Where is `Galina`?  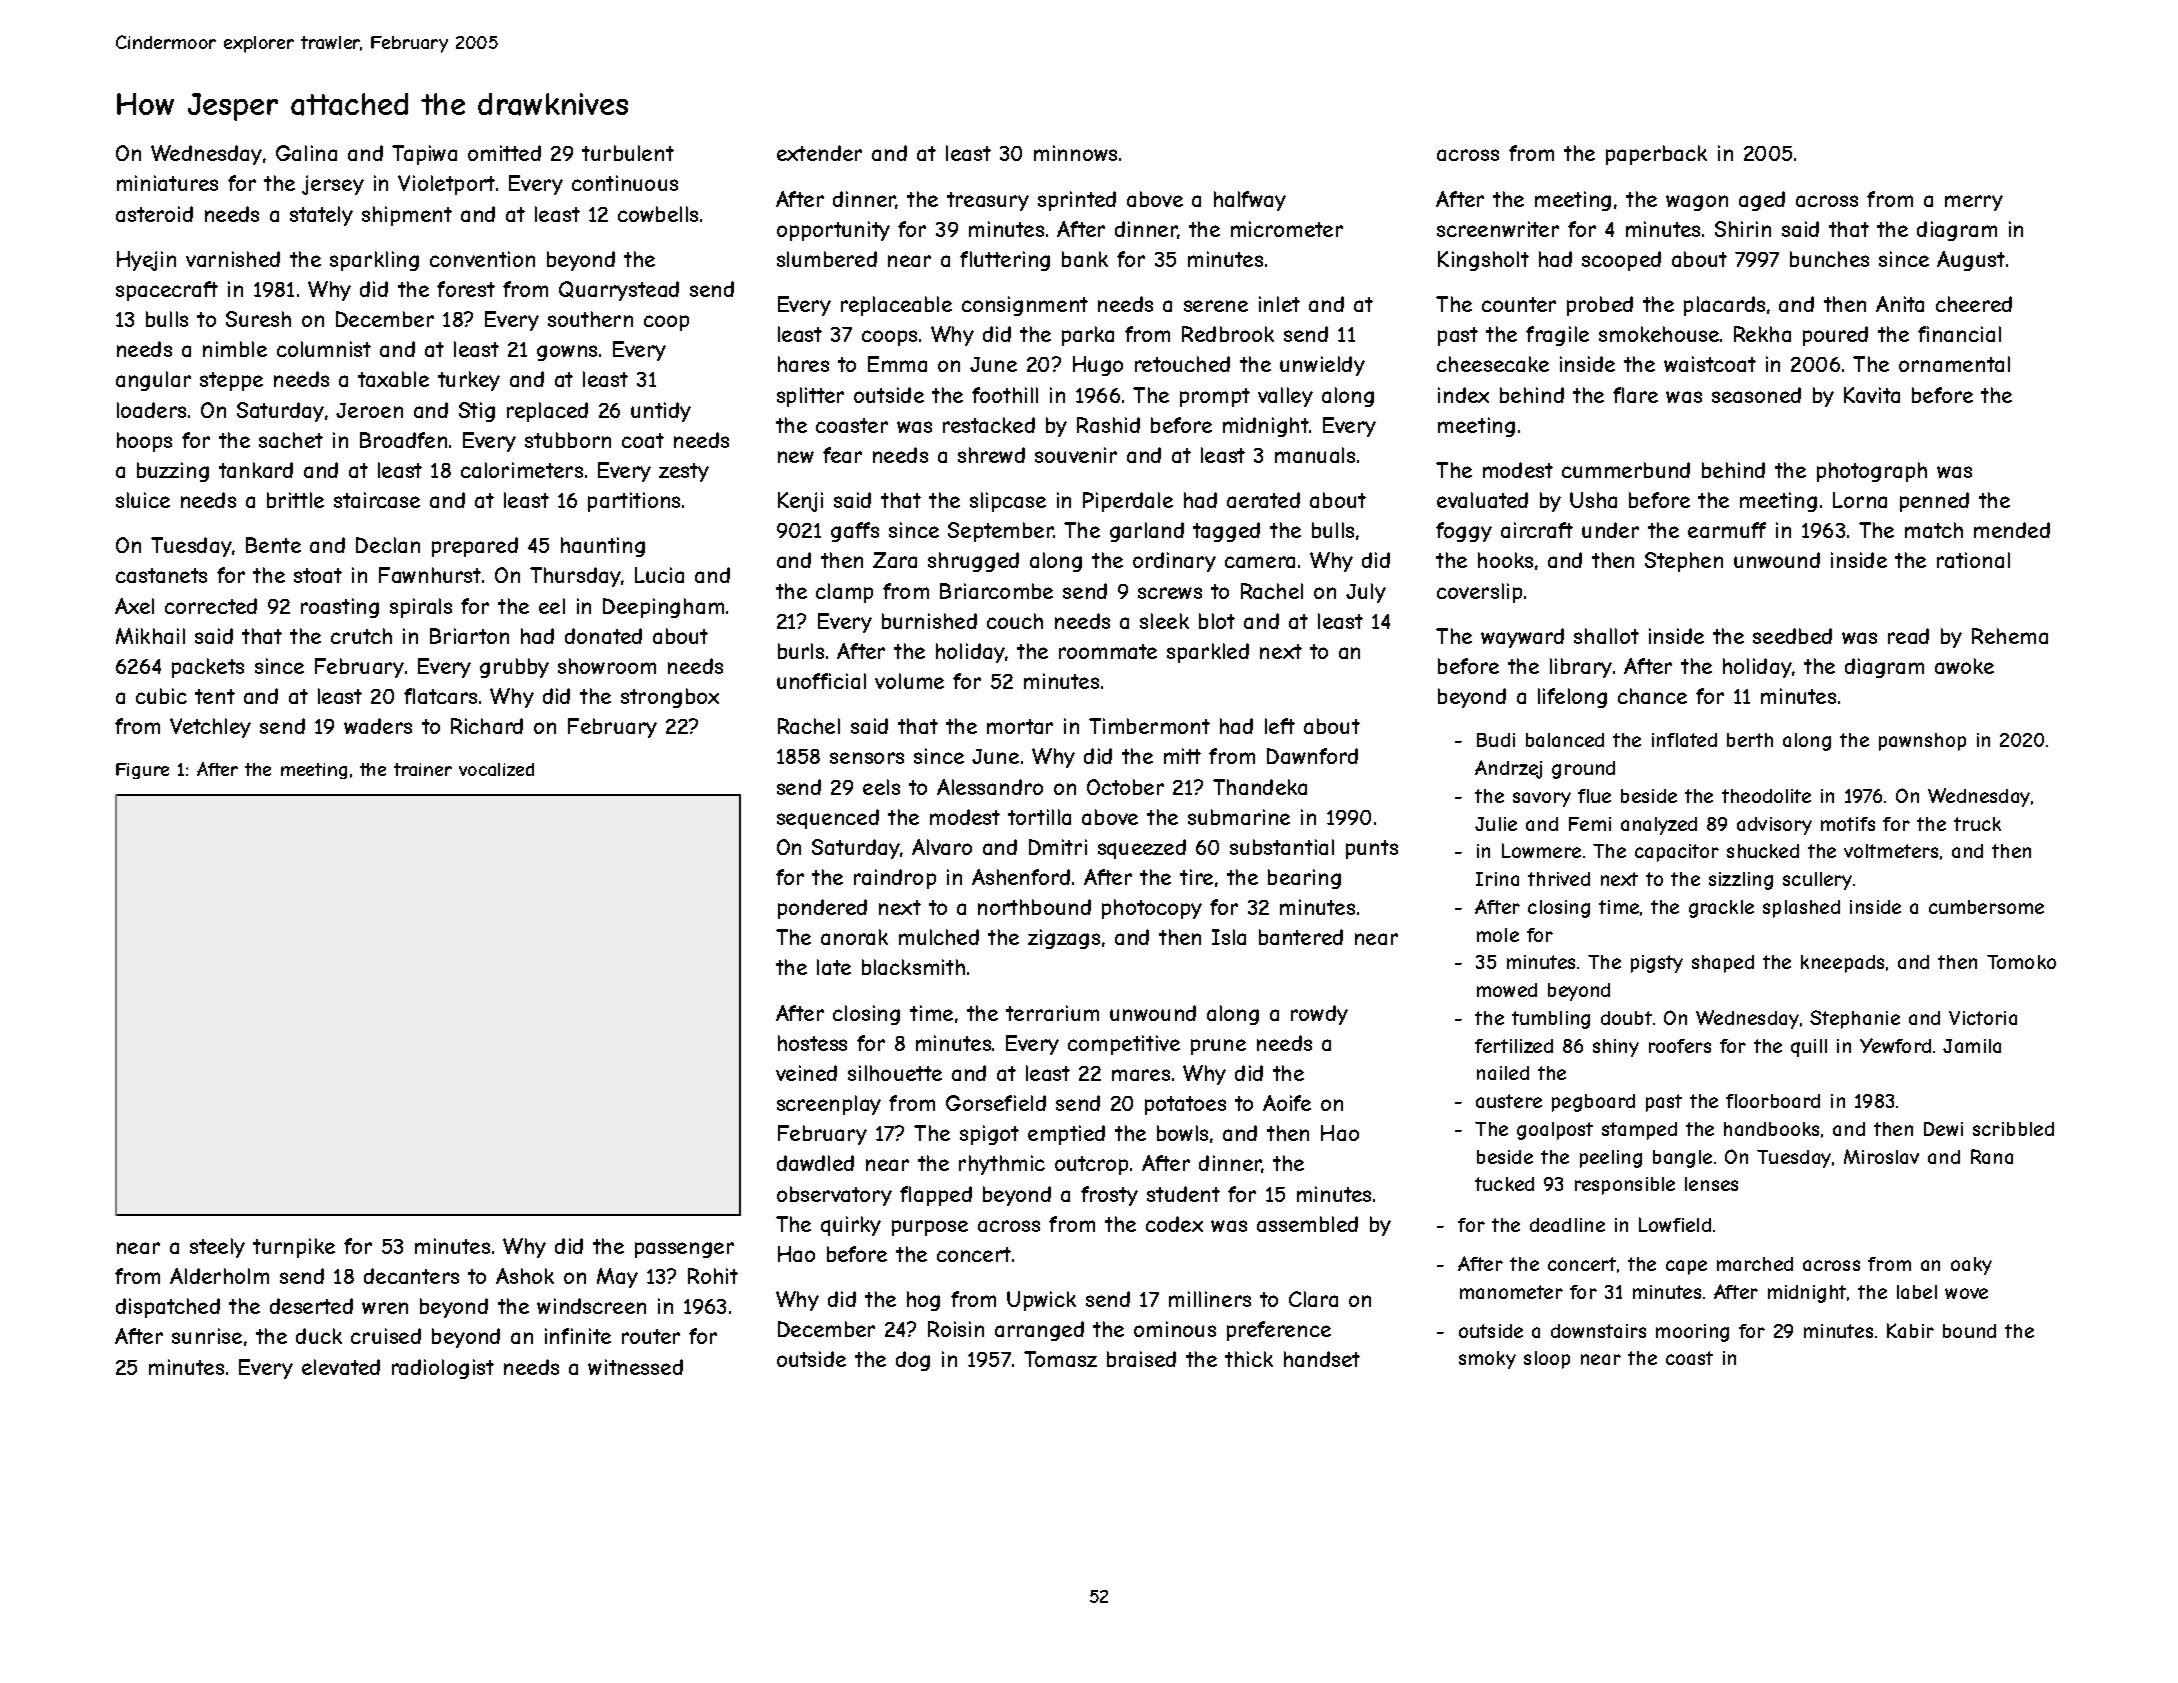 Galina is located at coordinates (306, 153).
